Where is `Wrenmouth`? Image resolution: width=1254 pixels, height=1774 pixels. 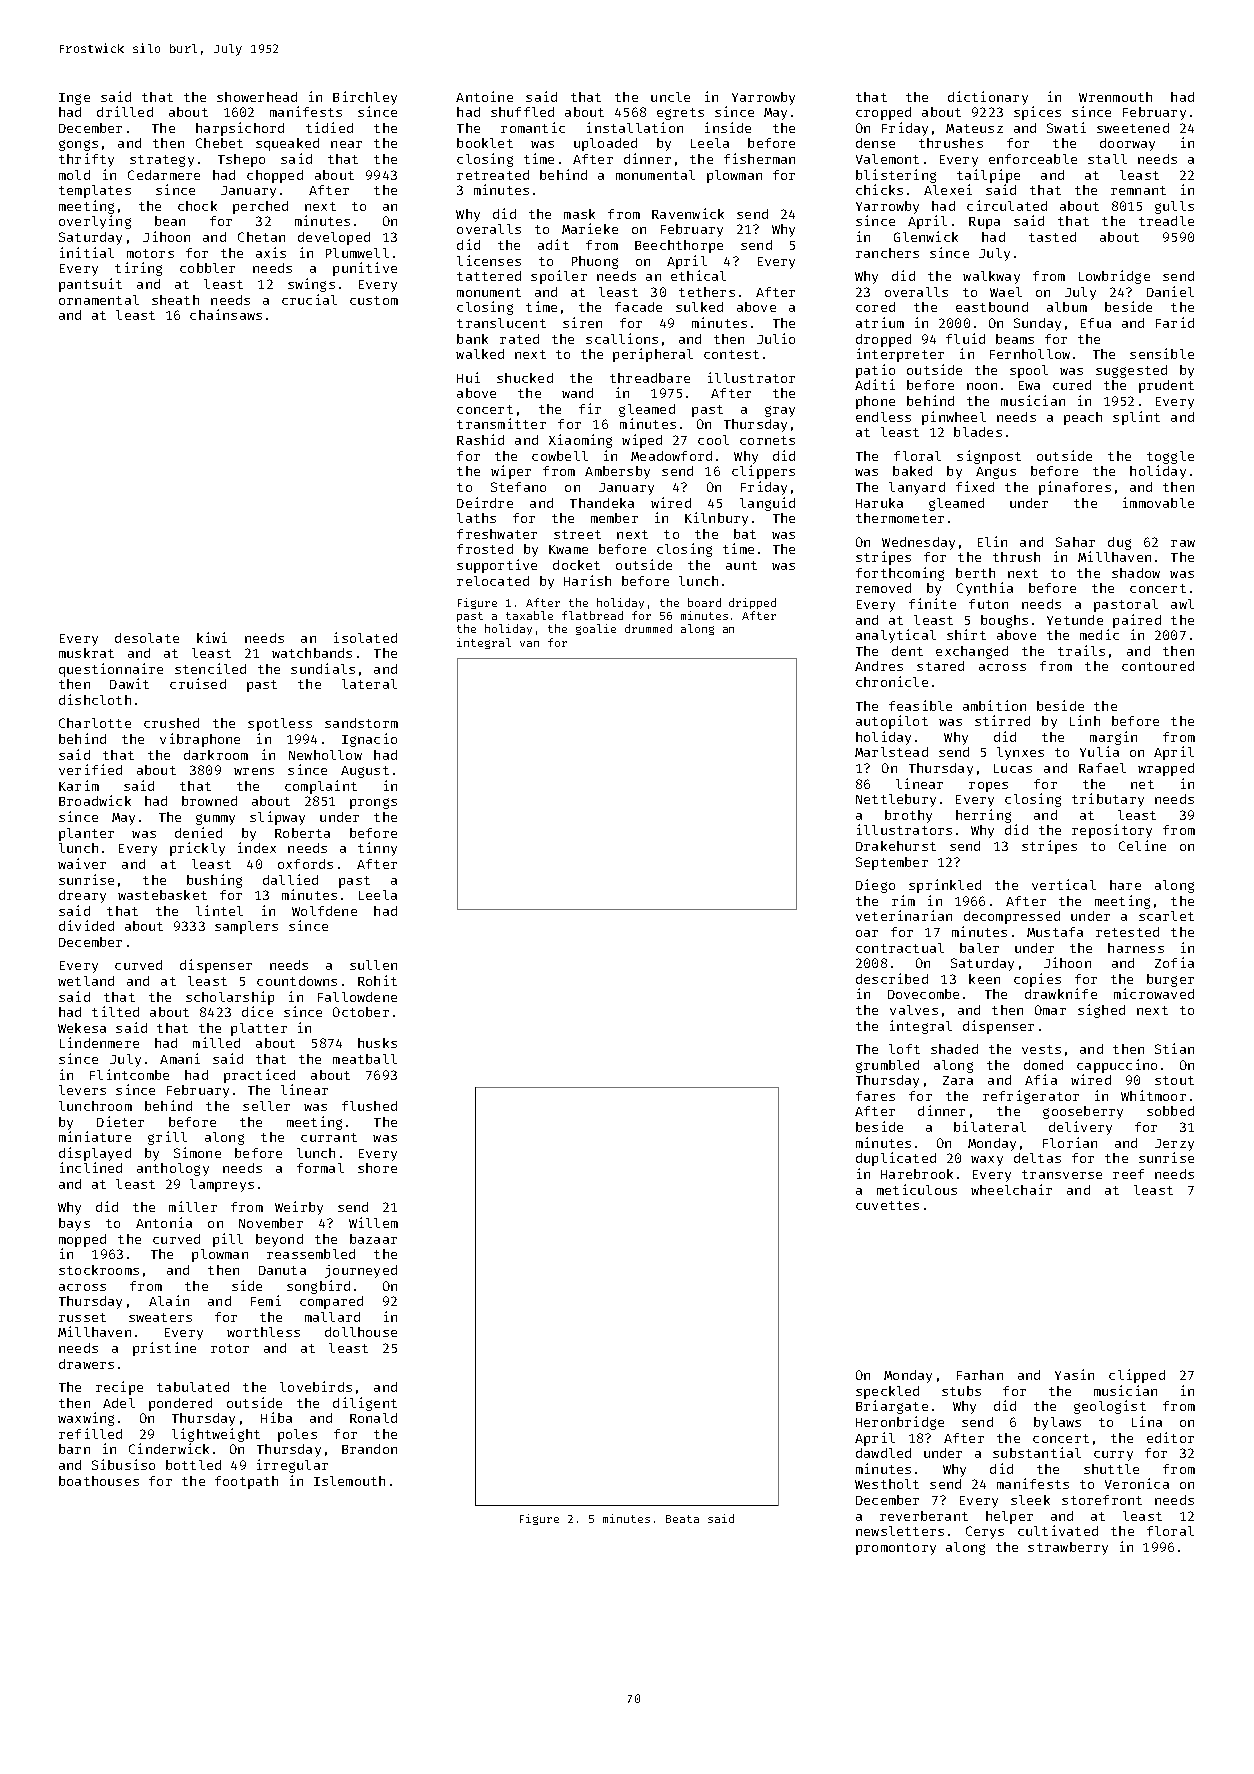 Wrenmouth is located at coordinates (1115, 97).
